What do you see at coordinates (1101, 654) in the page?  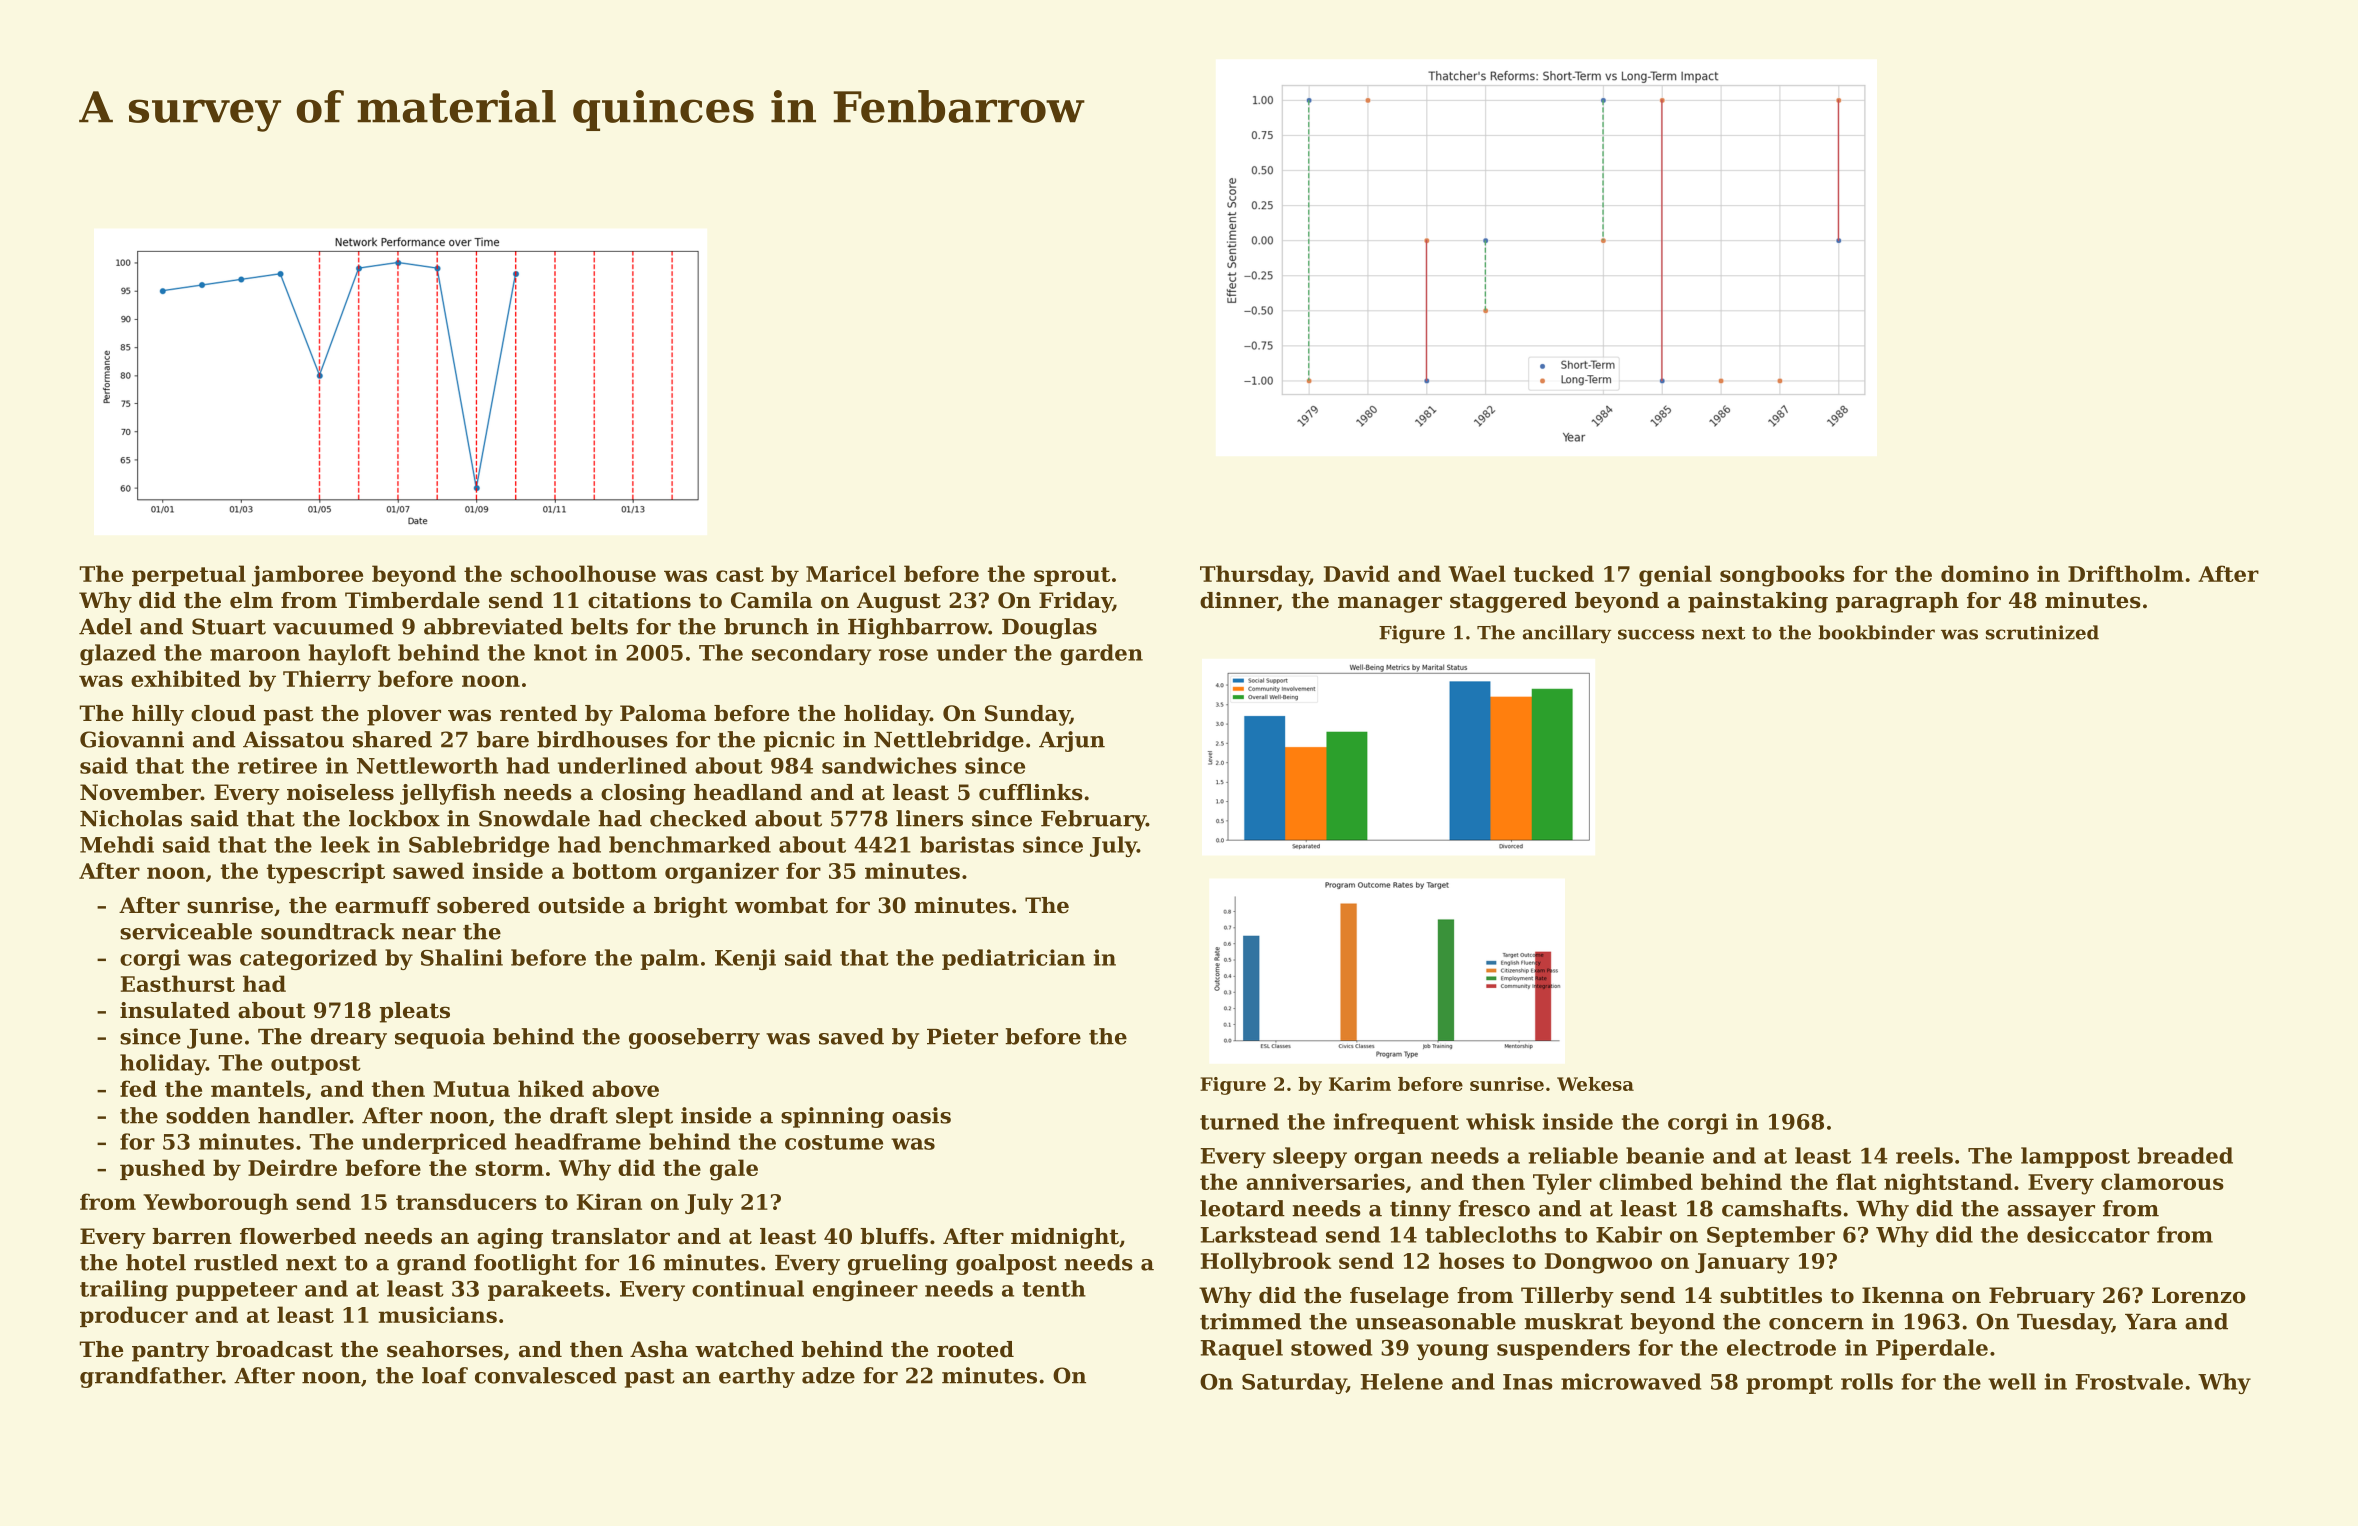 I see `garden` at bounding box center [1101, 654].
